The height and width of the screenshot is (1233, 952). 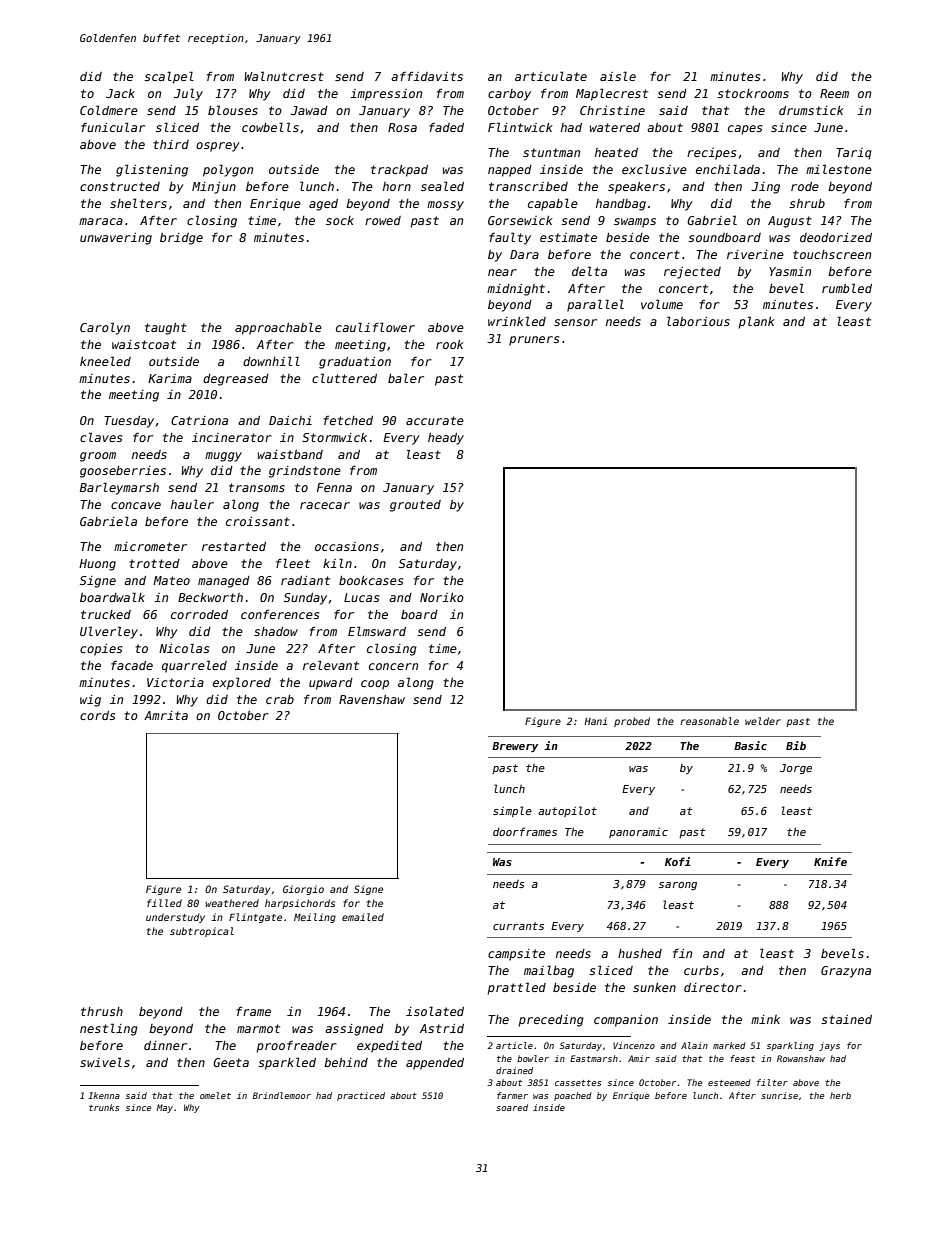 I want to click on Reem, so click(x=834, y=93).
